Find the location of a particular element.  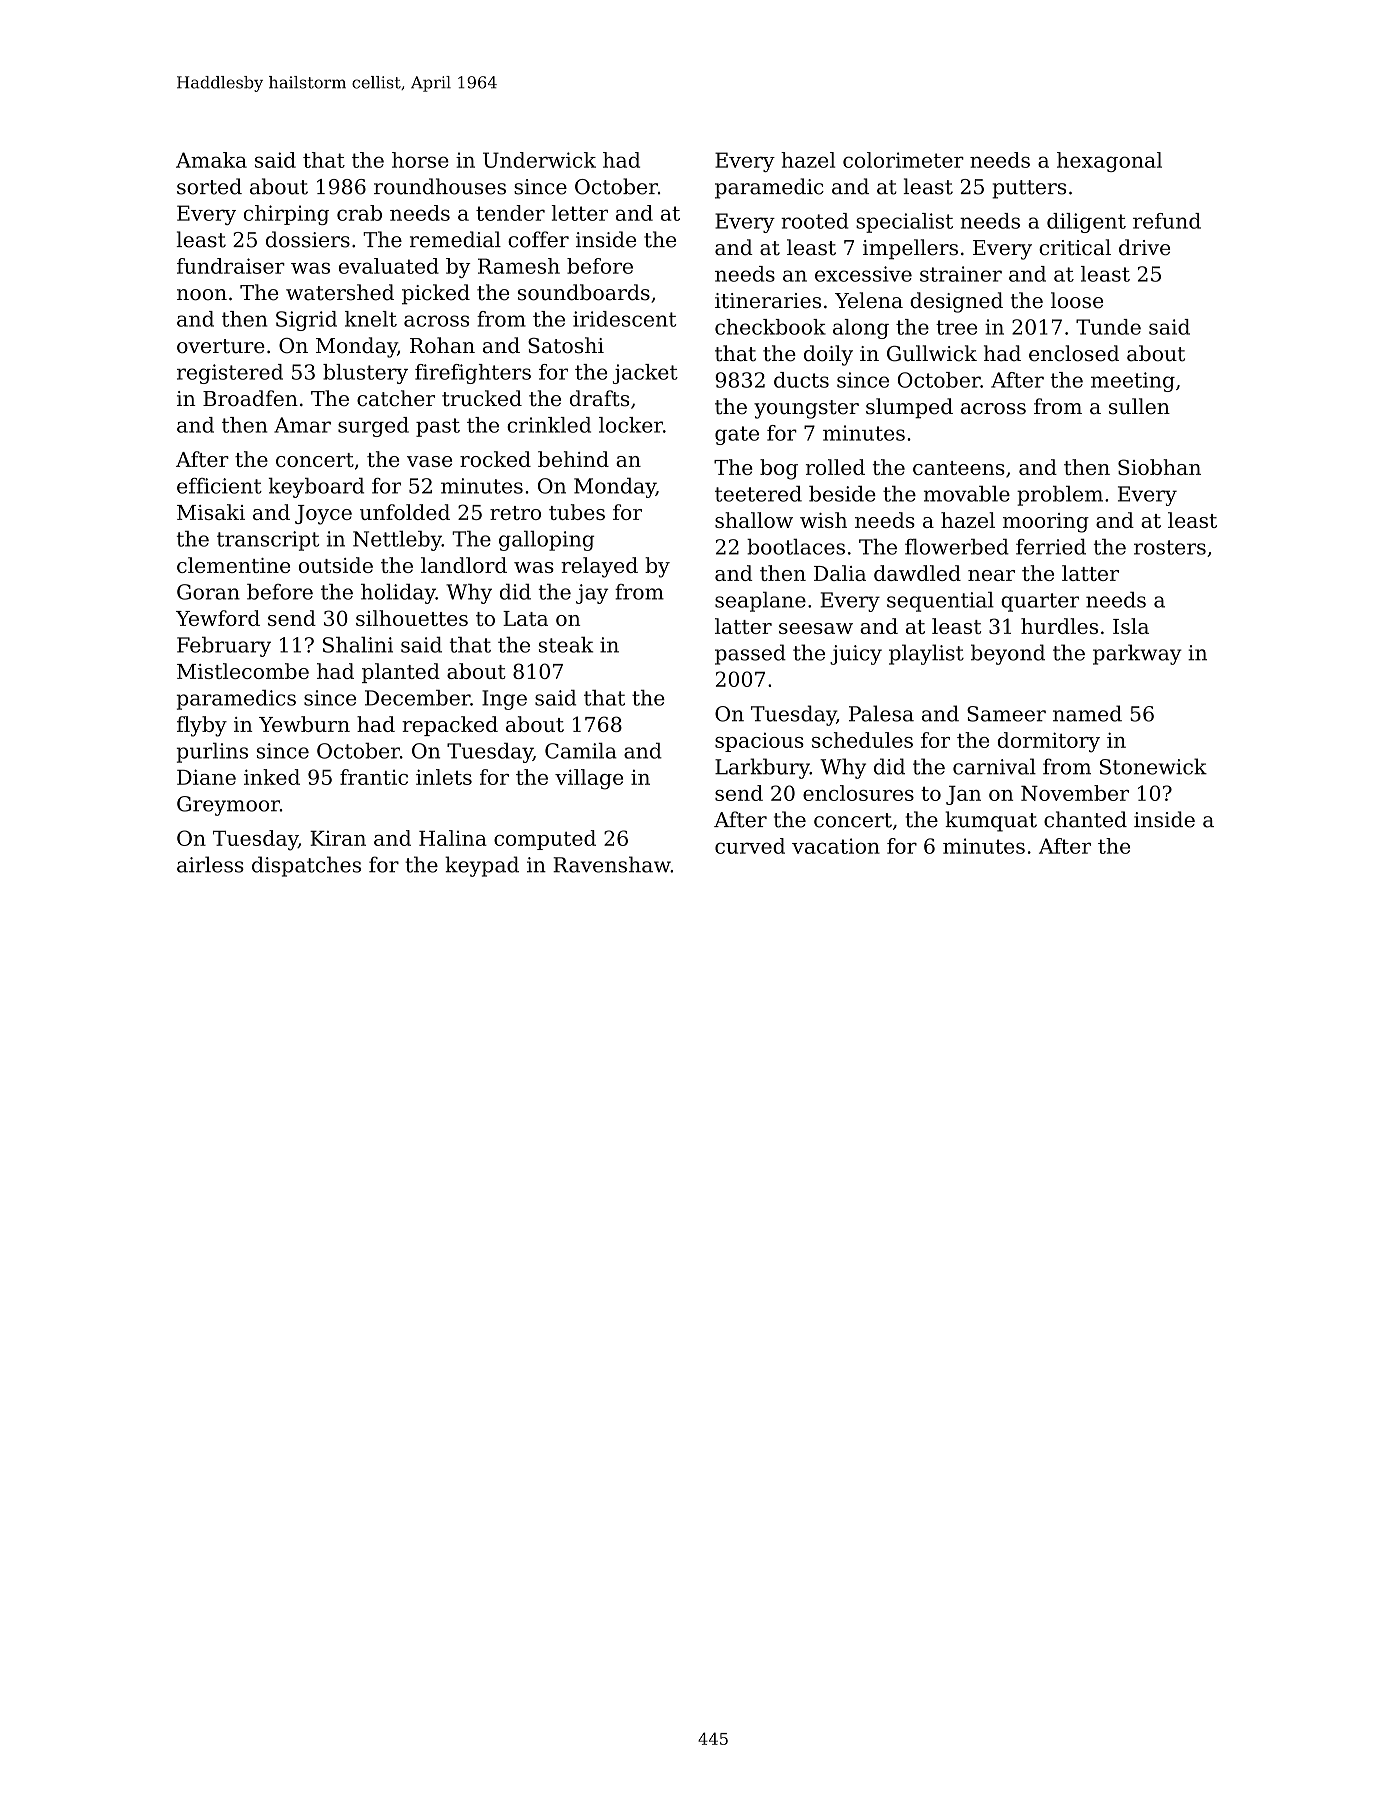

Amar is located at coordinates (302, 425).
